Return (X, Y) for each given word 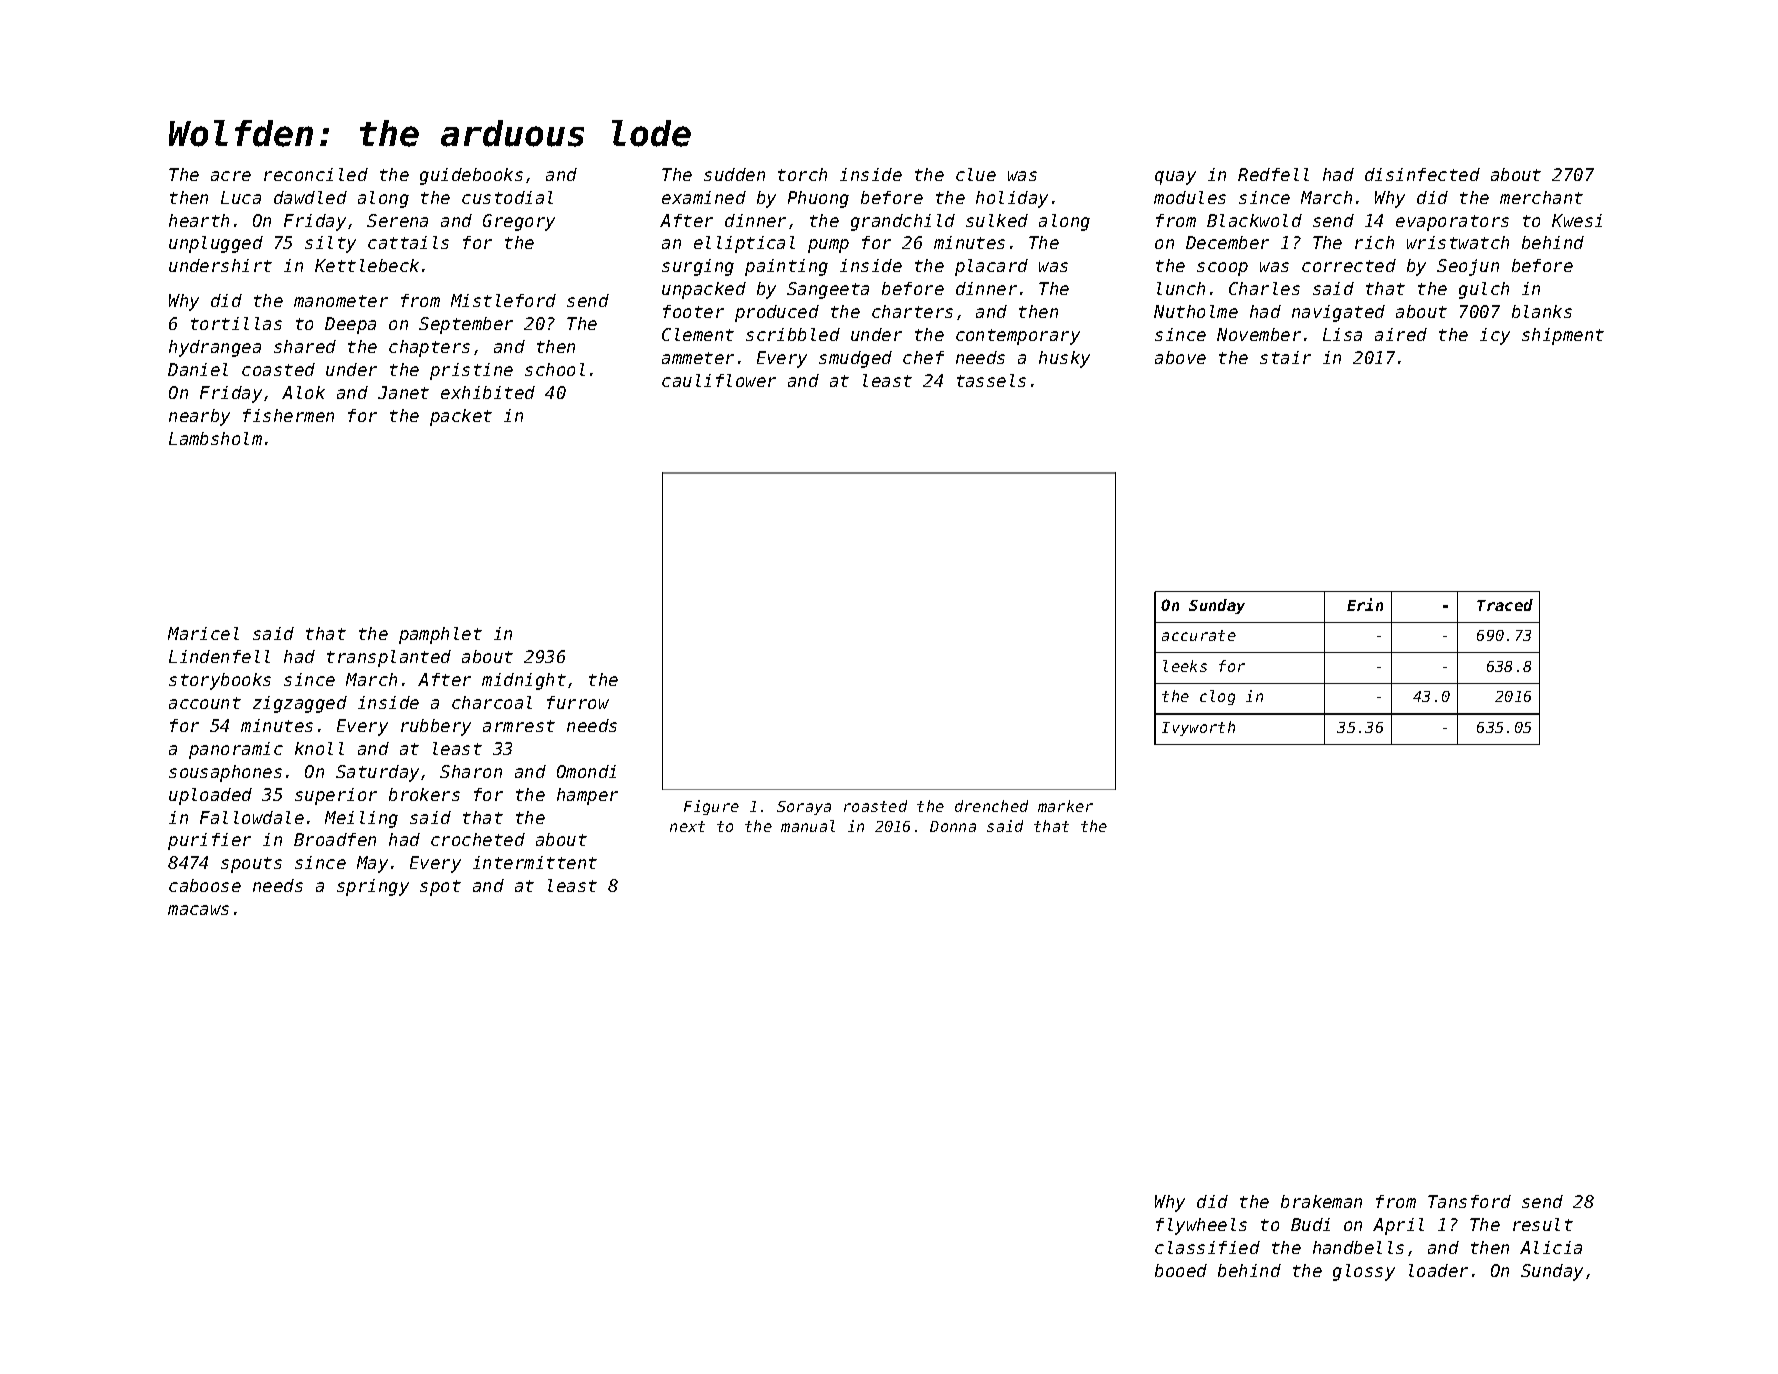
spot (440, 888)
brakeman (1321, 1201)
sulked (997, 220)
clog (1217, 697)
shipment (1563, 336)
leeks (1185, 666)
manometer (341, 301)
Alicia (1551, 1247)
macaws (198, 910)
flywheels (1201, 1226)
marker (1065, 806)
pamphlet (440, 635)
